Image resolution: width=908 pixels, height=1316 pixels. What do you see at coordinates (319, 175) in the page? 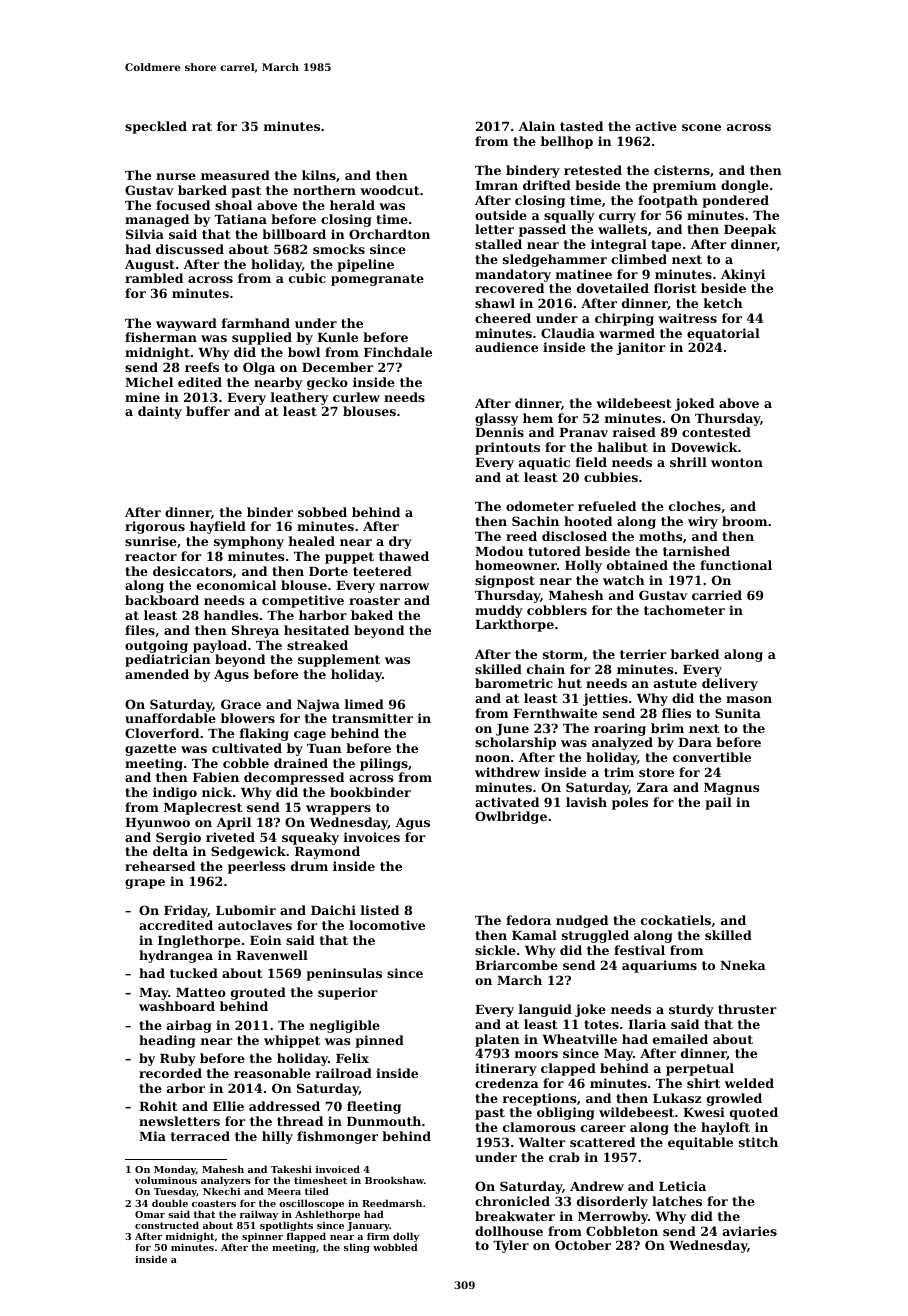
I see `kilns` at bounding box center [319, 175].
